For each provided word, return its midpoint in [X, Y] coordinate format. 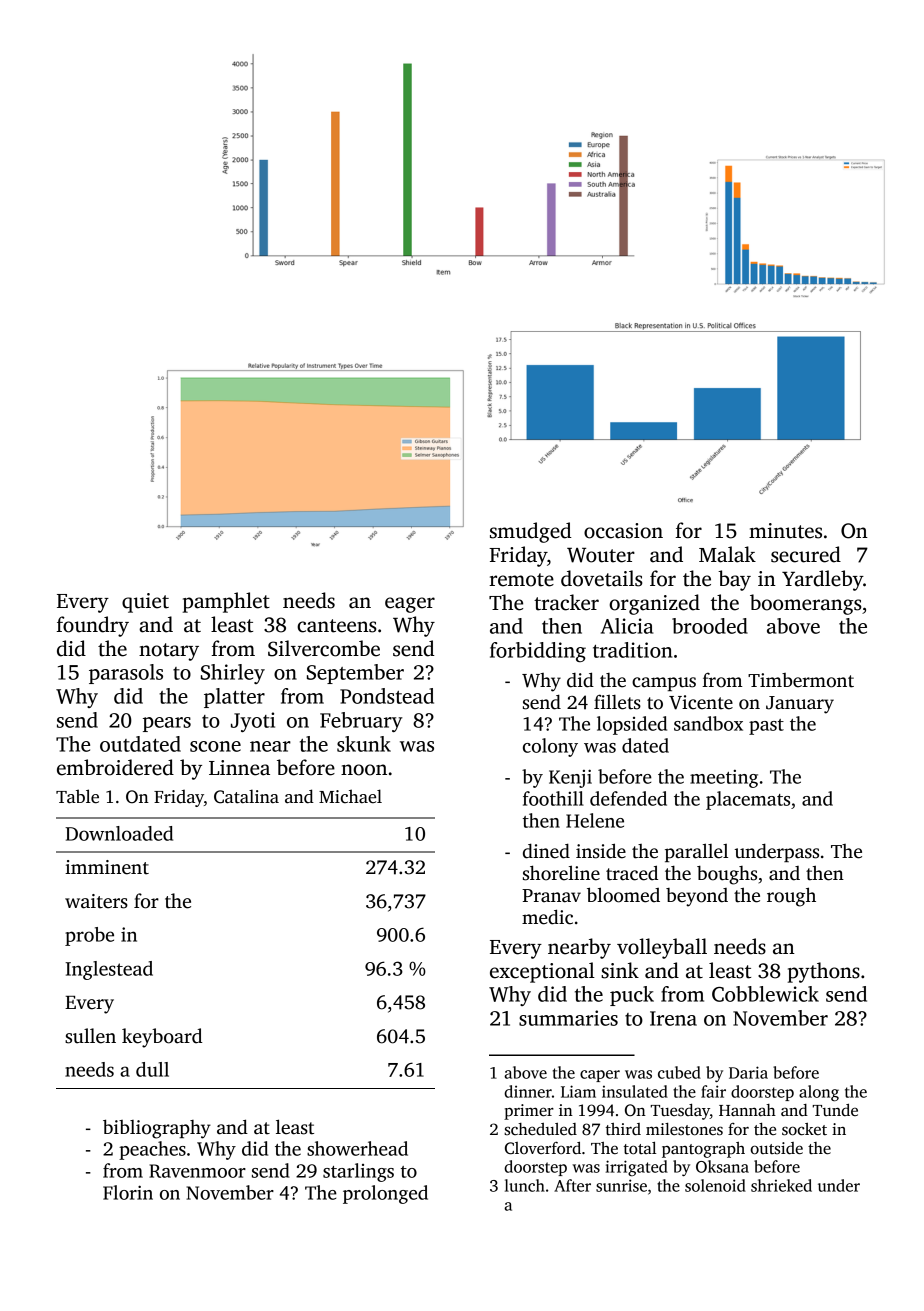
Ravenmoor [197, 1171]
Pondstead [387, 696]
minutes [785, 531]
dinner [528, 1091]
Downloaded [119, 833]
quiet [145, 603]
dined [546, 851]
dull [152, 1069]
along [819, 1093]
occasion [623, 531]
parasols [126, 674]
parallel [696, 852]
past [766, 727]
